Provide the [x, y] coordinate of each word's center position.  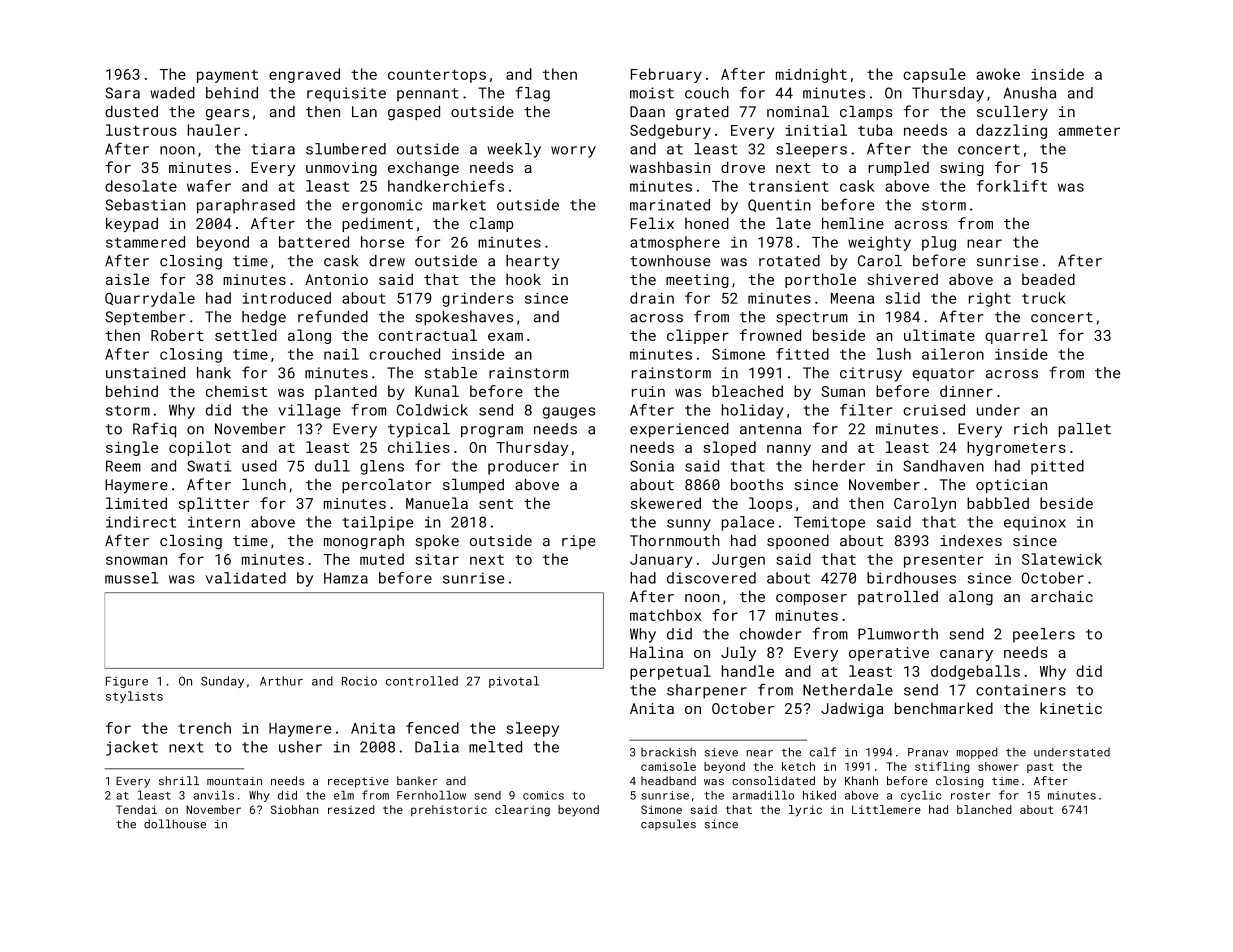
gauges [569, 413]
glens [382, 467]
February [666, 75]
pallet [1085, 430]
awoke [998, 74]
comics [543, 795]
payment [227, 76]
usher [300, 747]
